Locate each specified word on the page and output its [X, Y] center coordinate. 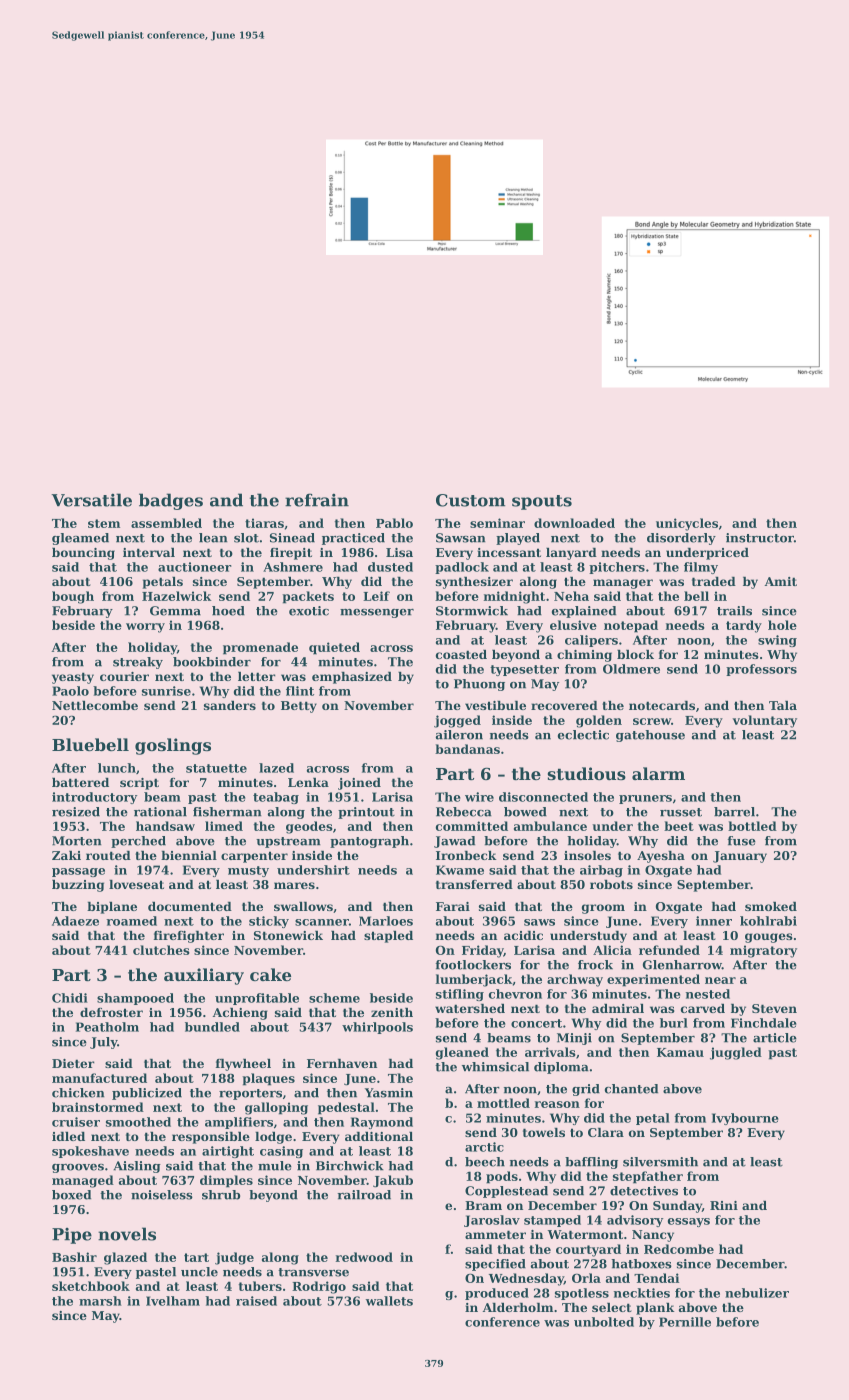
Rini [724, 1205]
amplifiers [239, 1123]
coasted [461, 654]
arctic [484, 1147]
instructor [760, 538]
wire [479, 797]
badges [171, 501]
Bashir [74, 1257]
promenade [260, 648]
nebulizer [757, 1293]
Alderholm [517, 1307]
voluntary [764, 721]
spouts [542, 502]
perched [138, 842]
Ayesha [661, 857]
